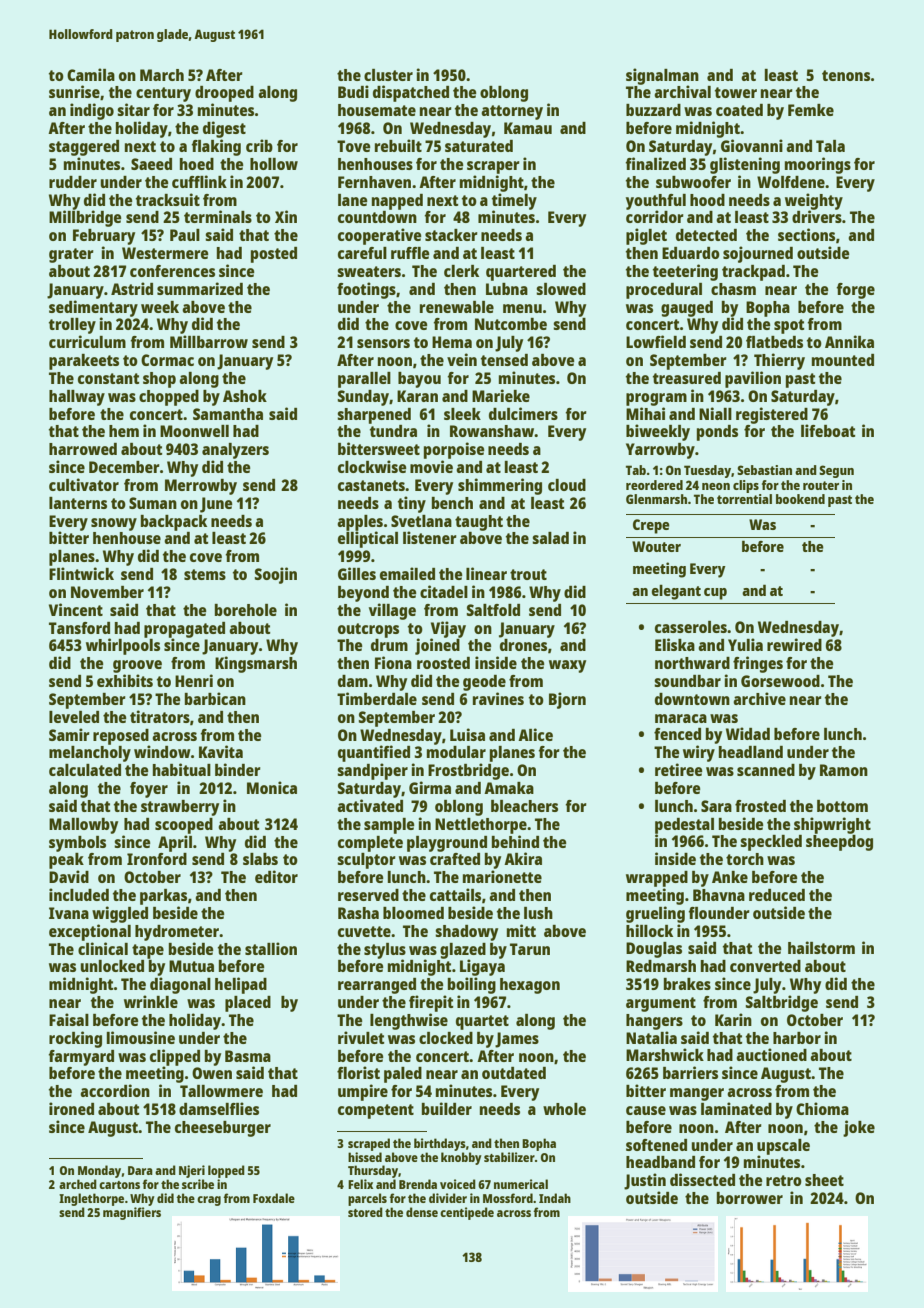  What do you see at coordinates (794, 644) in the document?
I see `rewired` at bounding box center [794, 644].
